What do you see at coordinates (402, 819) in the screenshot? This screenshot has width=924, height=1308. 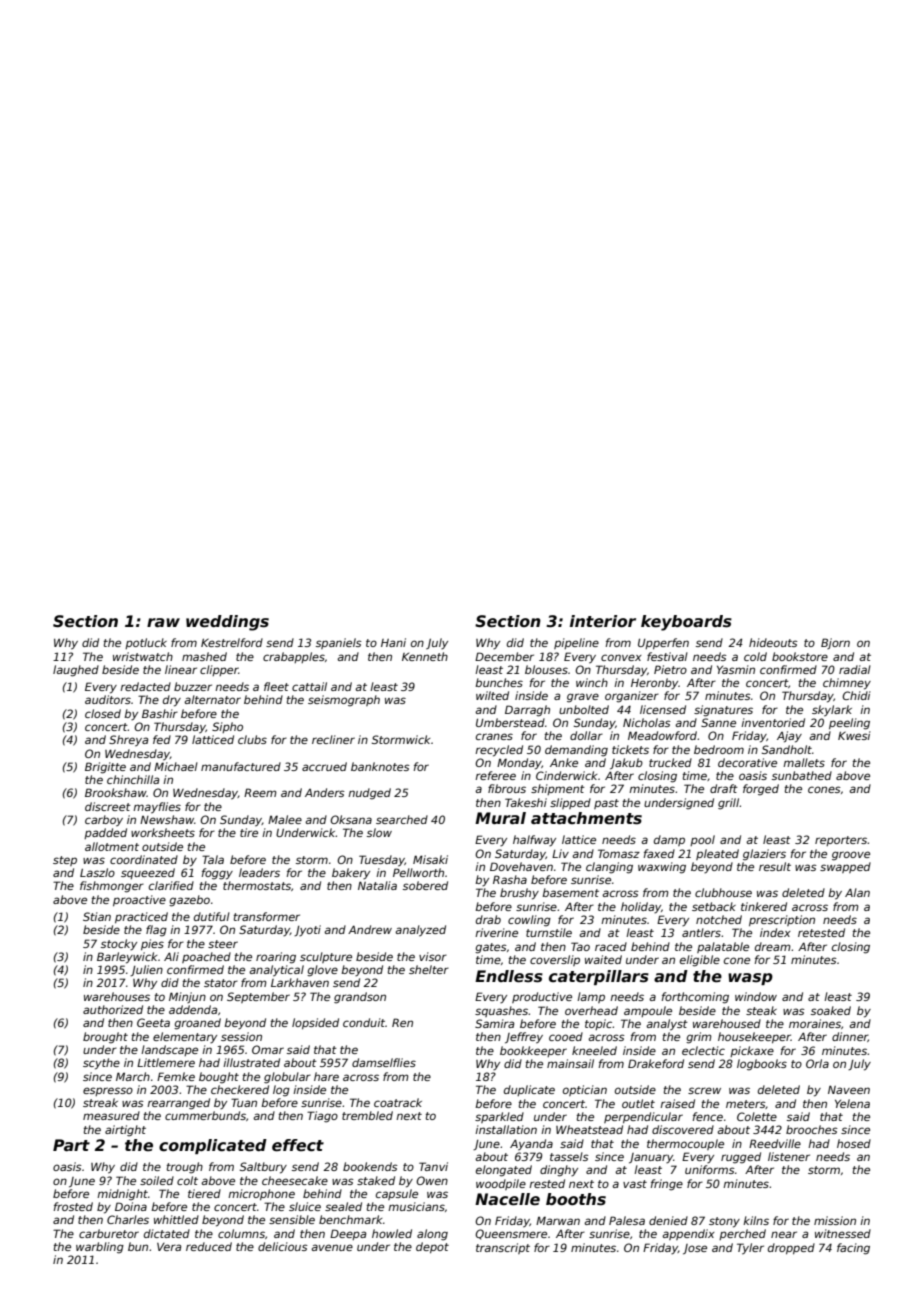 I see `searched` at bounding box center [402, 819].
